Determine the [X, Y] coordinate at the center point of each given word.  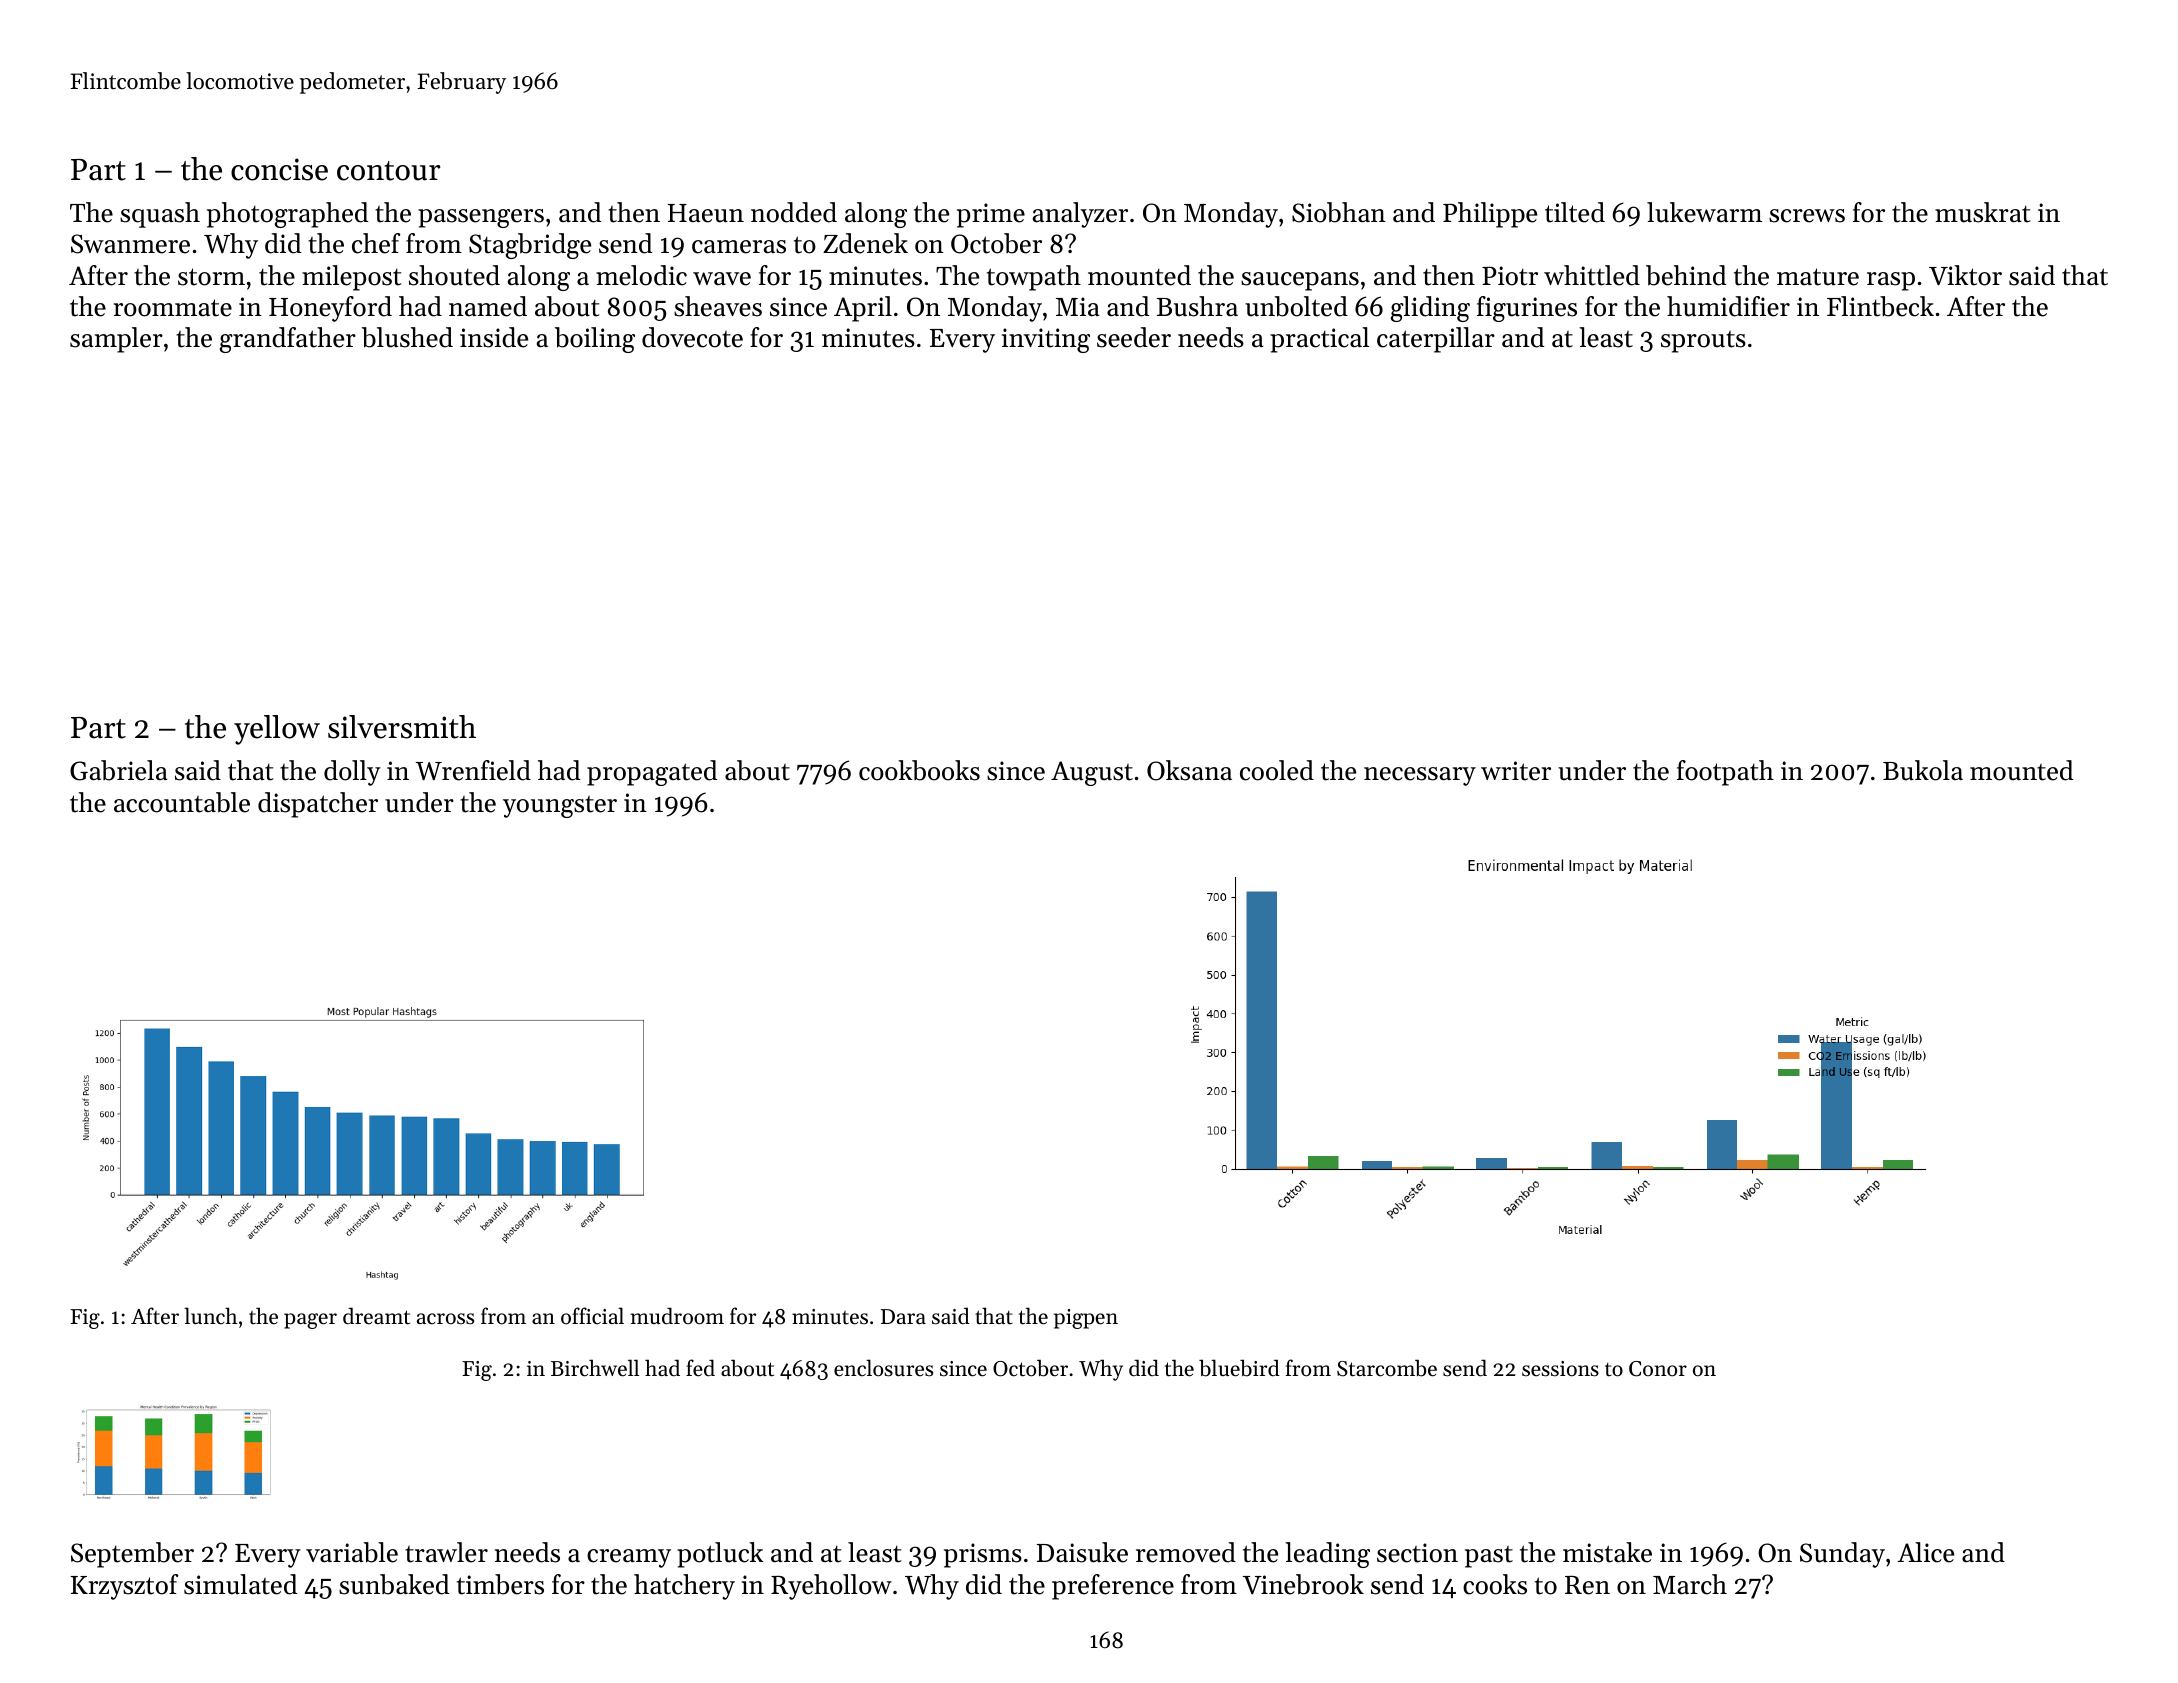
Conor [1658, 1369]
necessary [1420, 776]
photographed [287, 215]
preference [1113, 1587]
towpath [1034, 278]
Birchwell [595, 1368]
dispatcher [318, 805]
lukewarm [1704, 212]
